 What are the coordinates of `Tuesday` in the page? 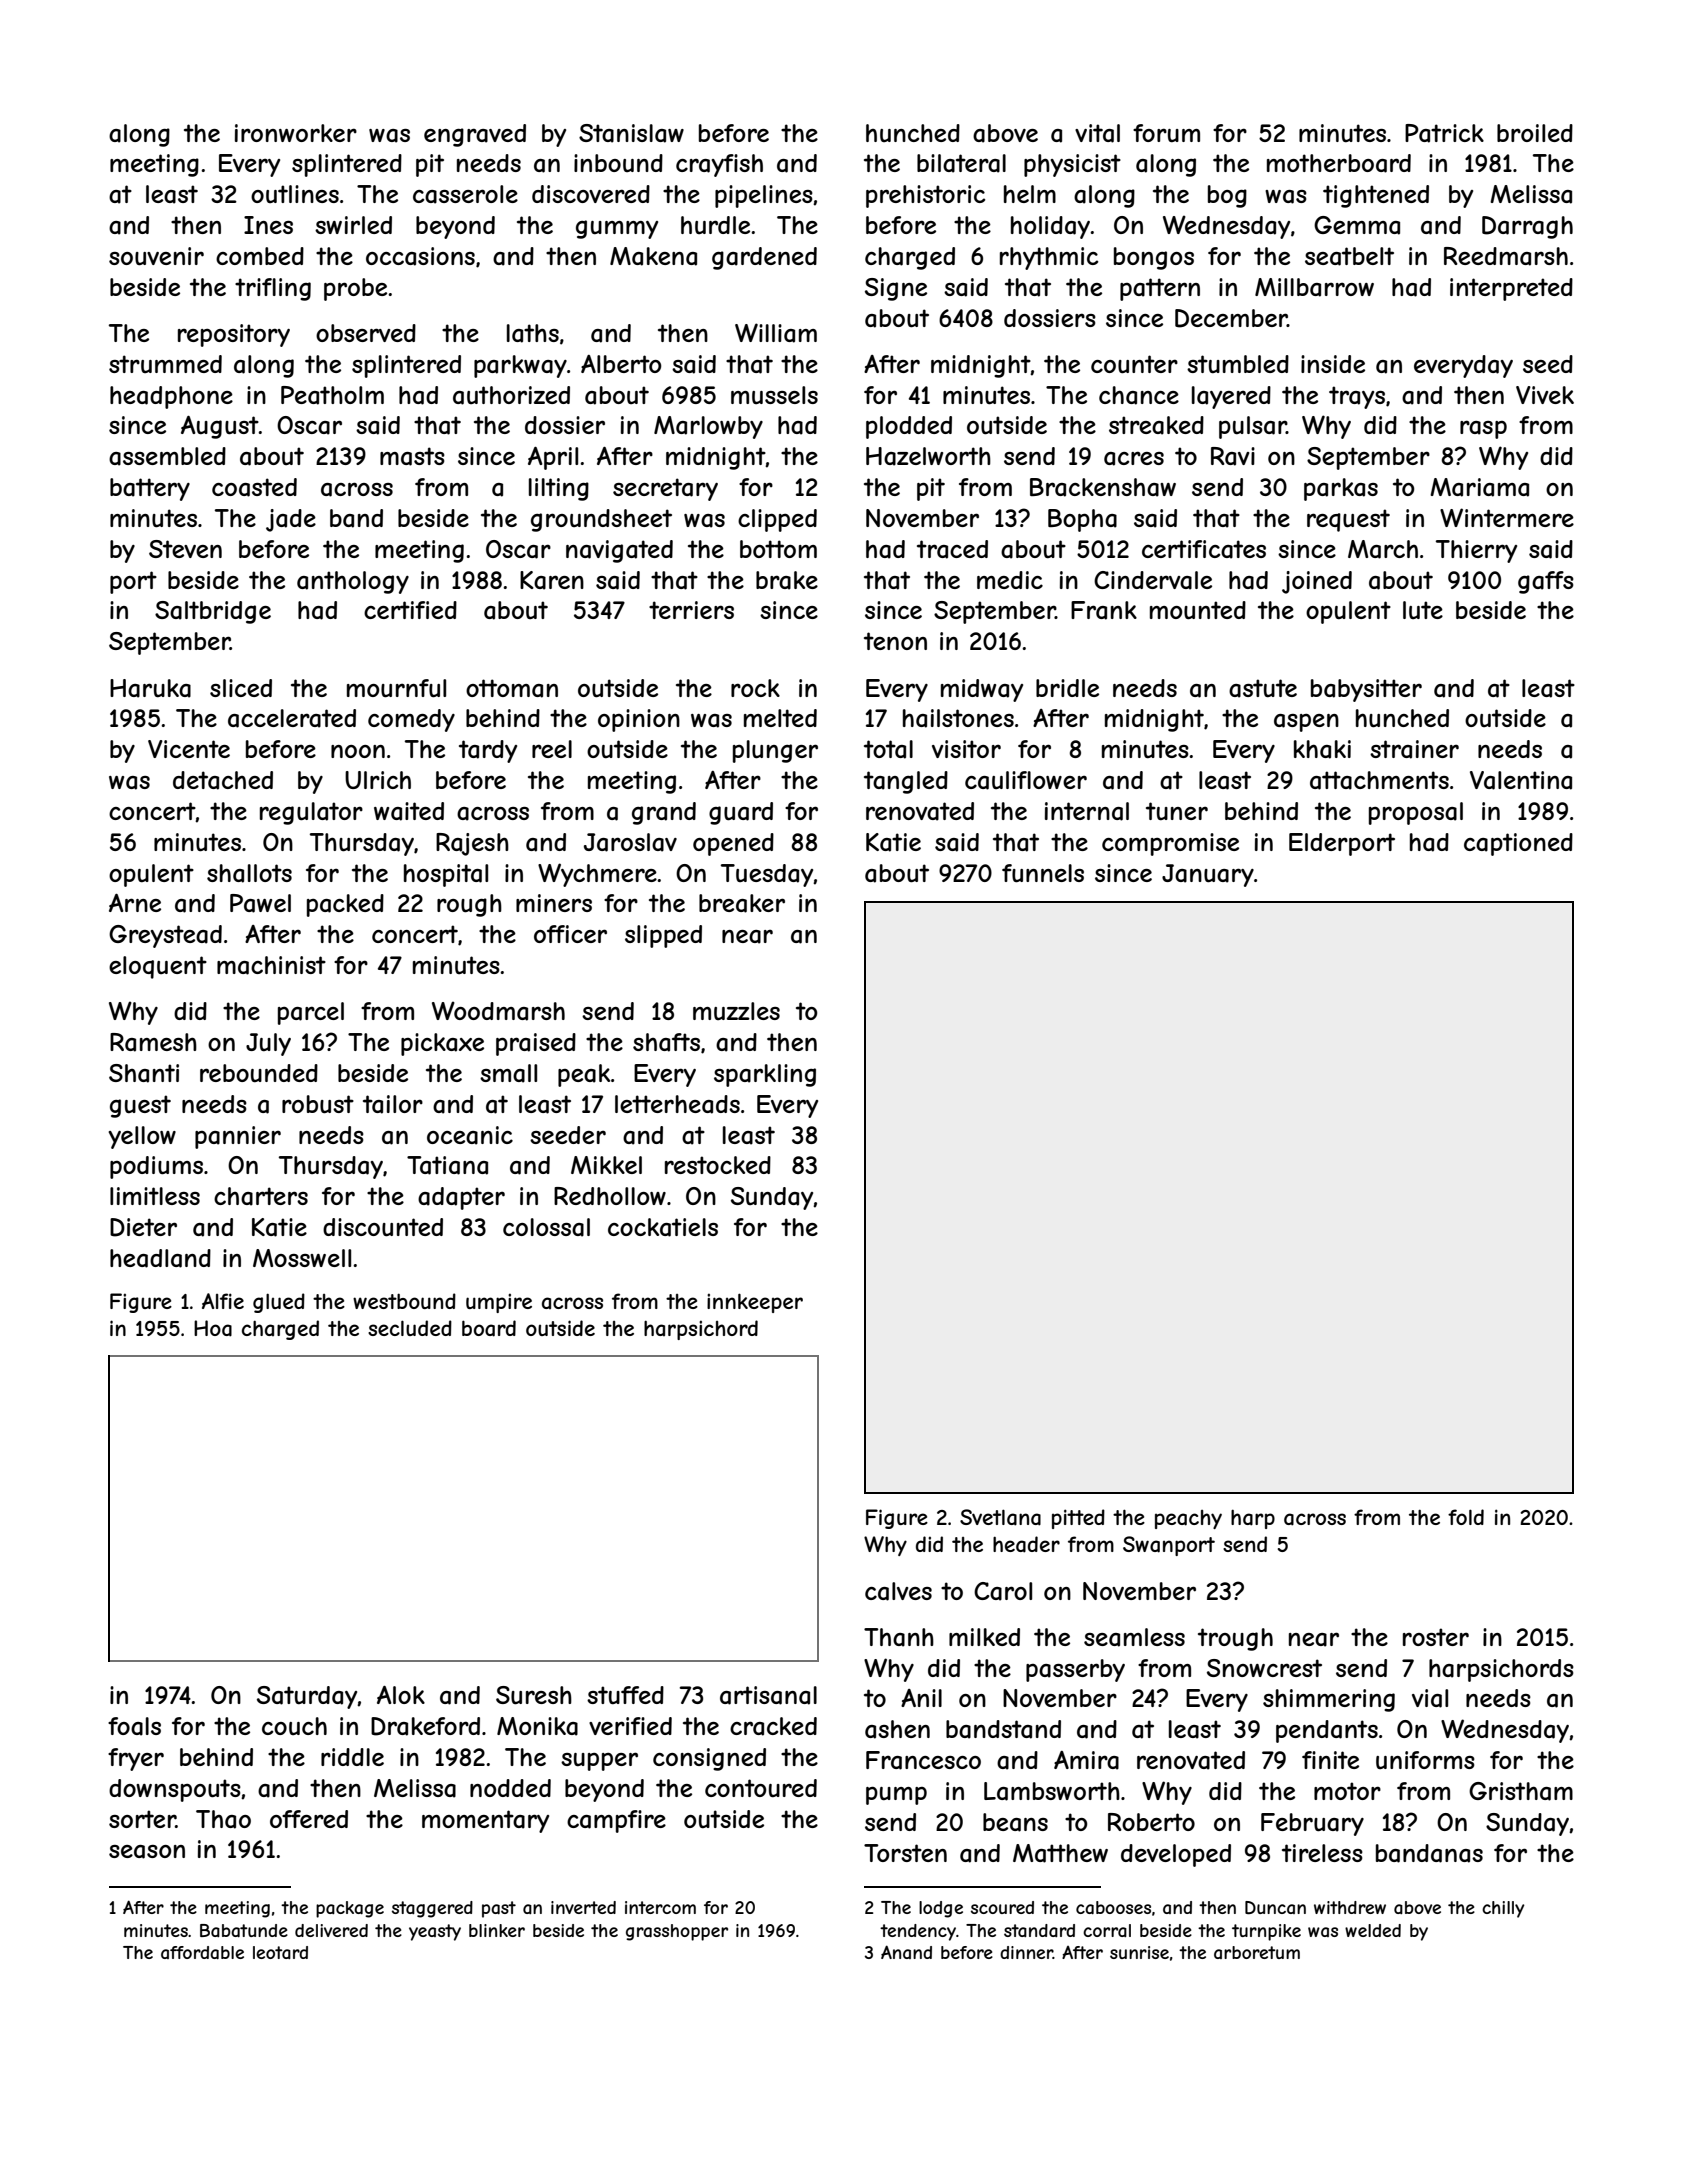 It's located at (767, 875).
